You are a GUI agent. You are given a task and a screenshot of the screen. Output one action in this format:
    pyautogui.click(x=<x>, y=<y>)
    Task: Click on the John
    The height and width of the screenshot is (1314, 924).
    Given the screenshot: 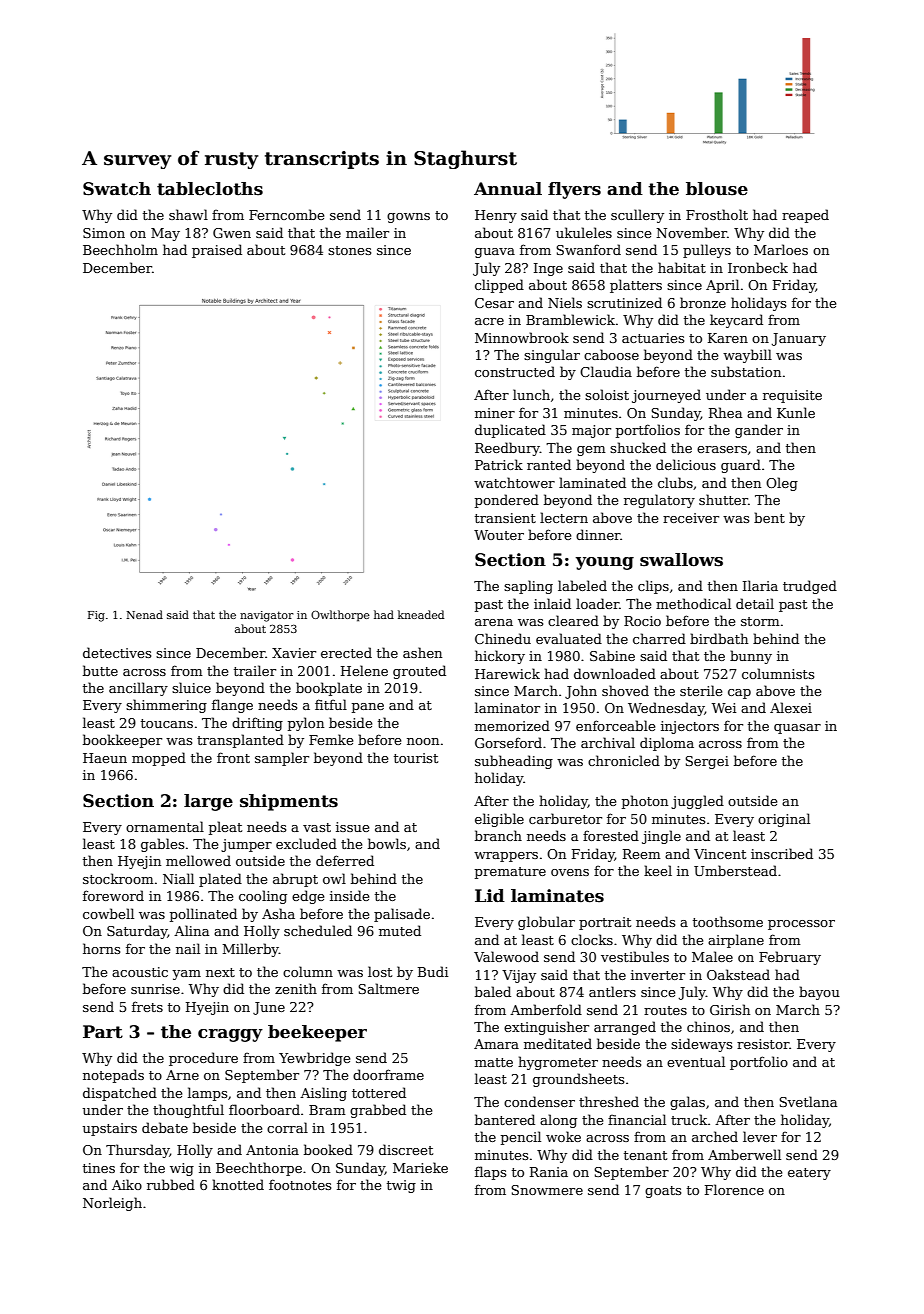 What is the action you would take?
    pyautogui.click(x=581, y=692)
